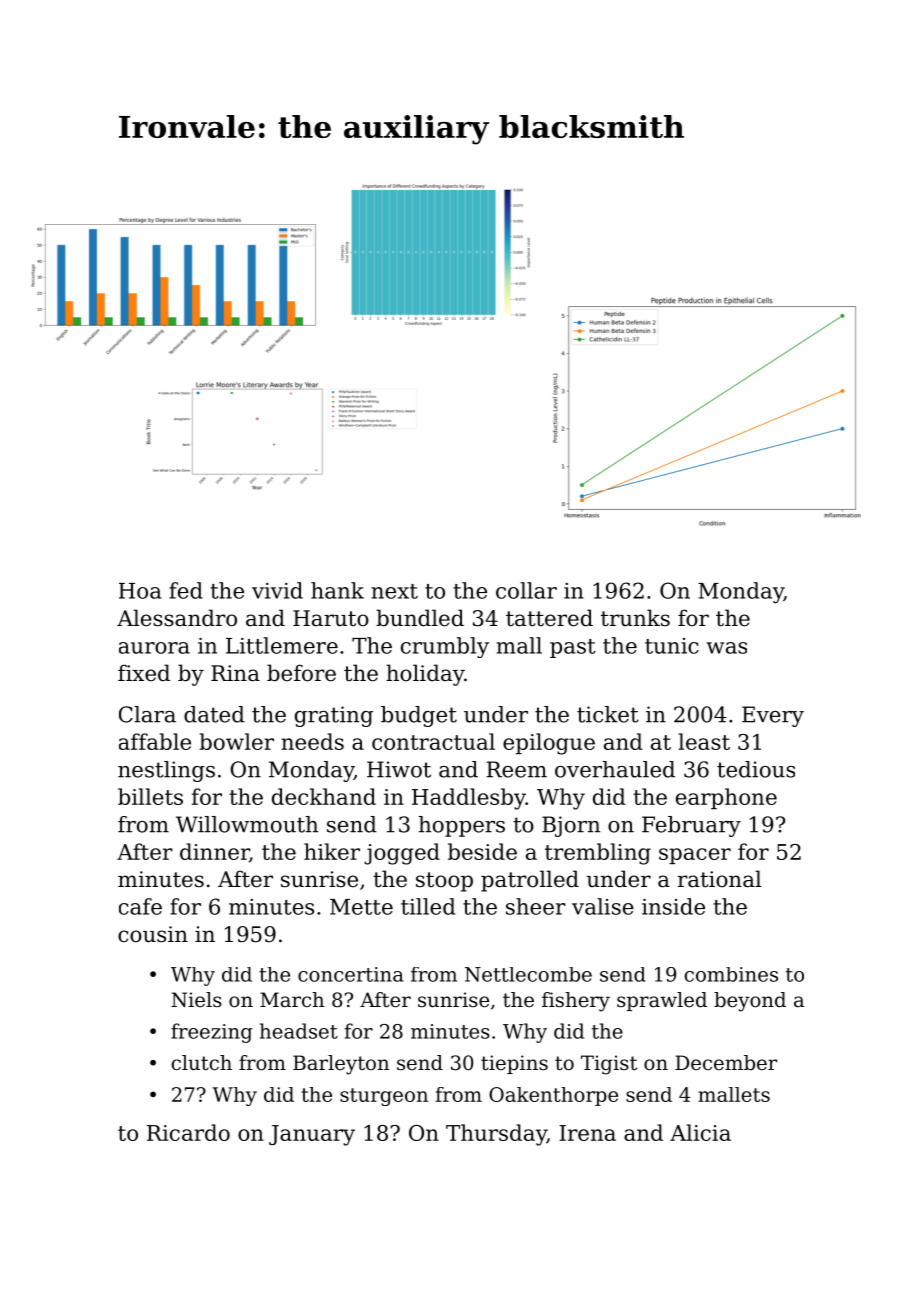 The image size is (924, 1311). What do you see at coordinates (140, 906) in the screenshot?
I see `cafe` at bounding box center [140, 906].
